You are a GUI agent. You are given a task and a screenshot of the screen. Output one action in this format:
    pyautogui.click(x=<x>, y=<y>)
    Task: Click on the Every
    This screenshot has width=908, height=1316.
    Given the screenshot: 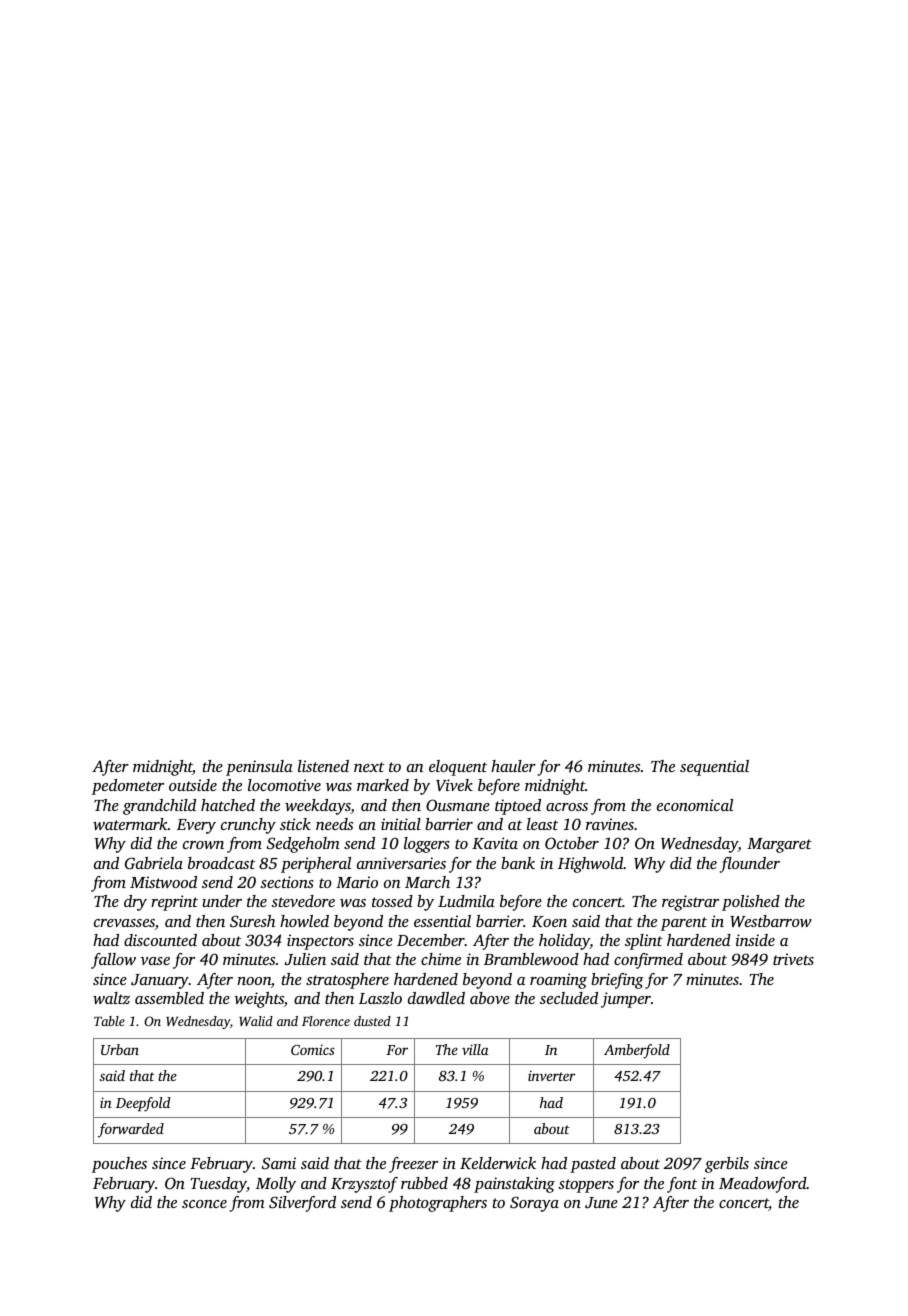 What is the action you would take?
    pyautogui.click(x=196, y=826)
